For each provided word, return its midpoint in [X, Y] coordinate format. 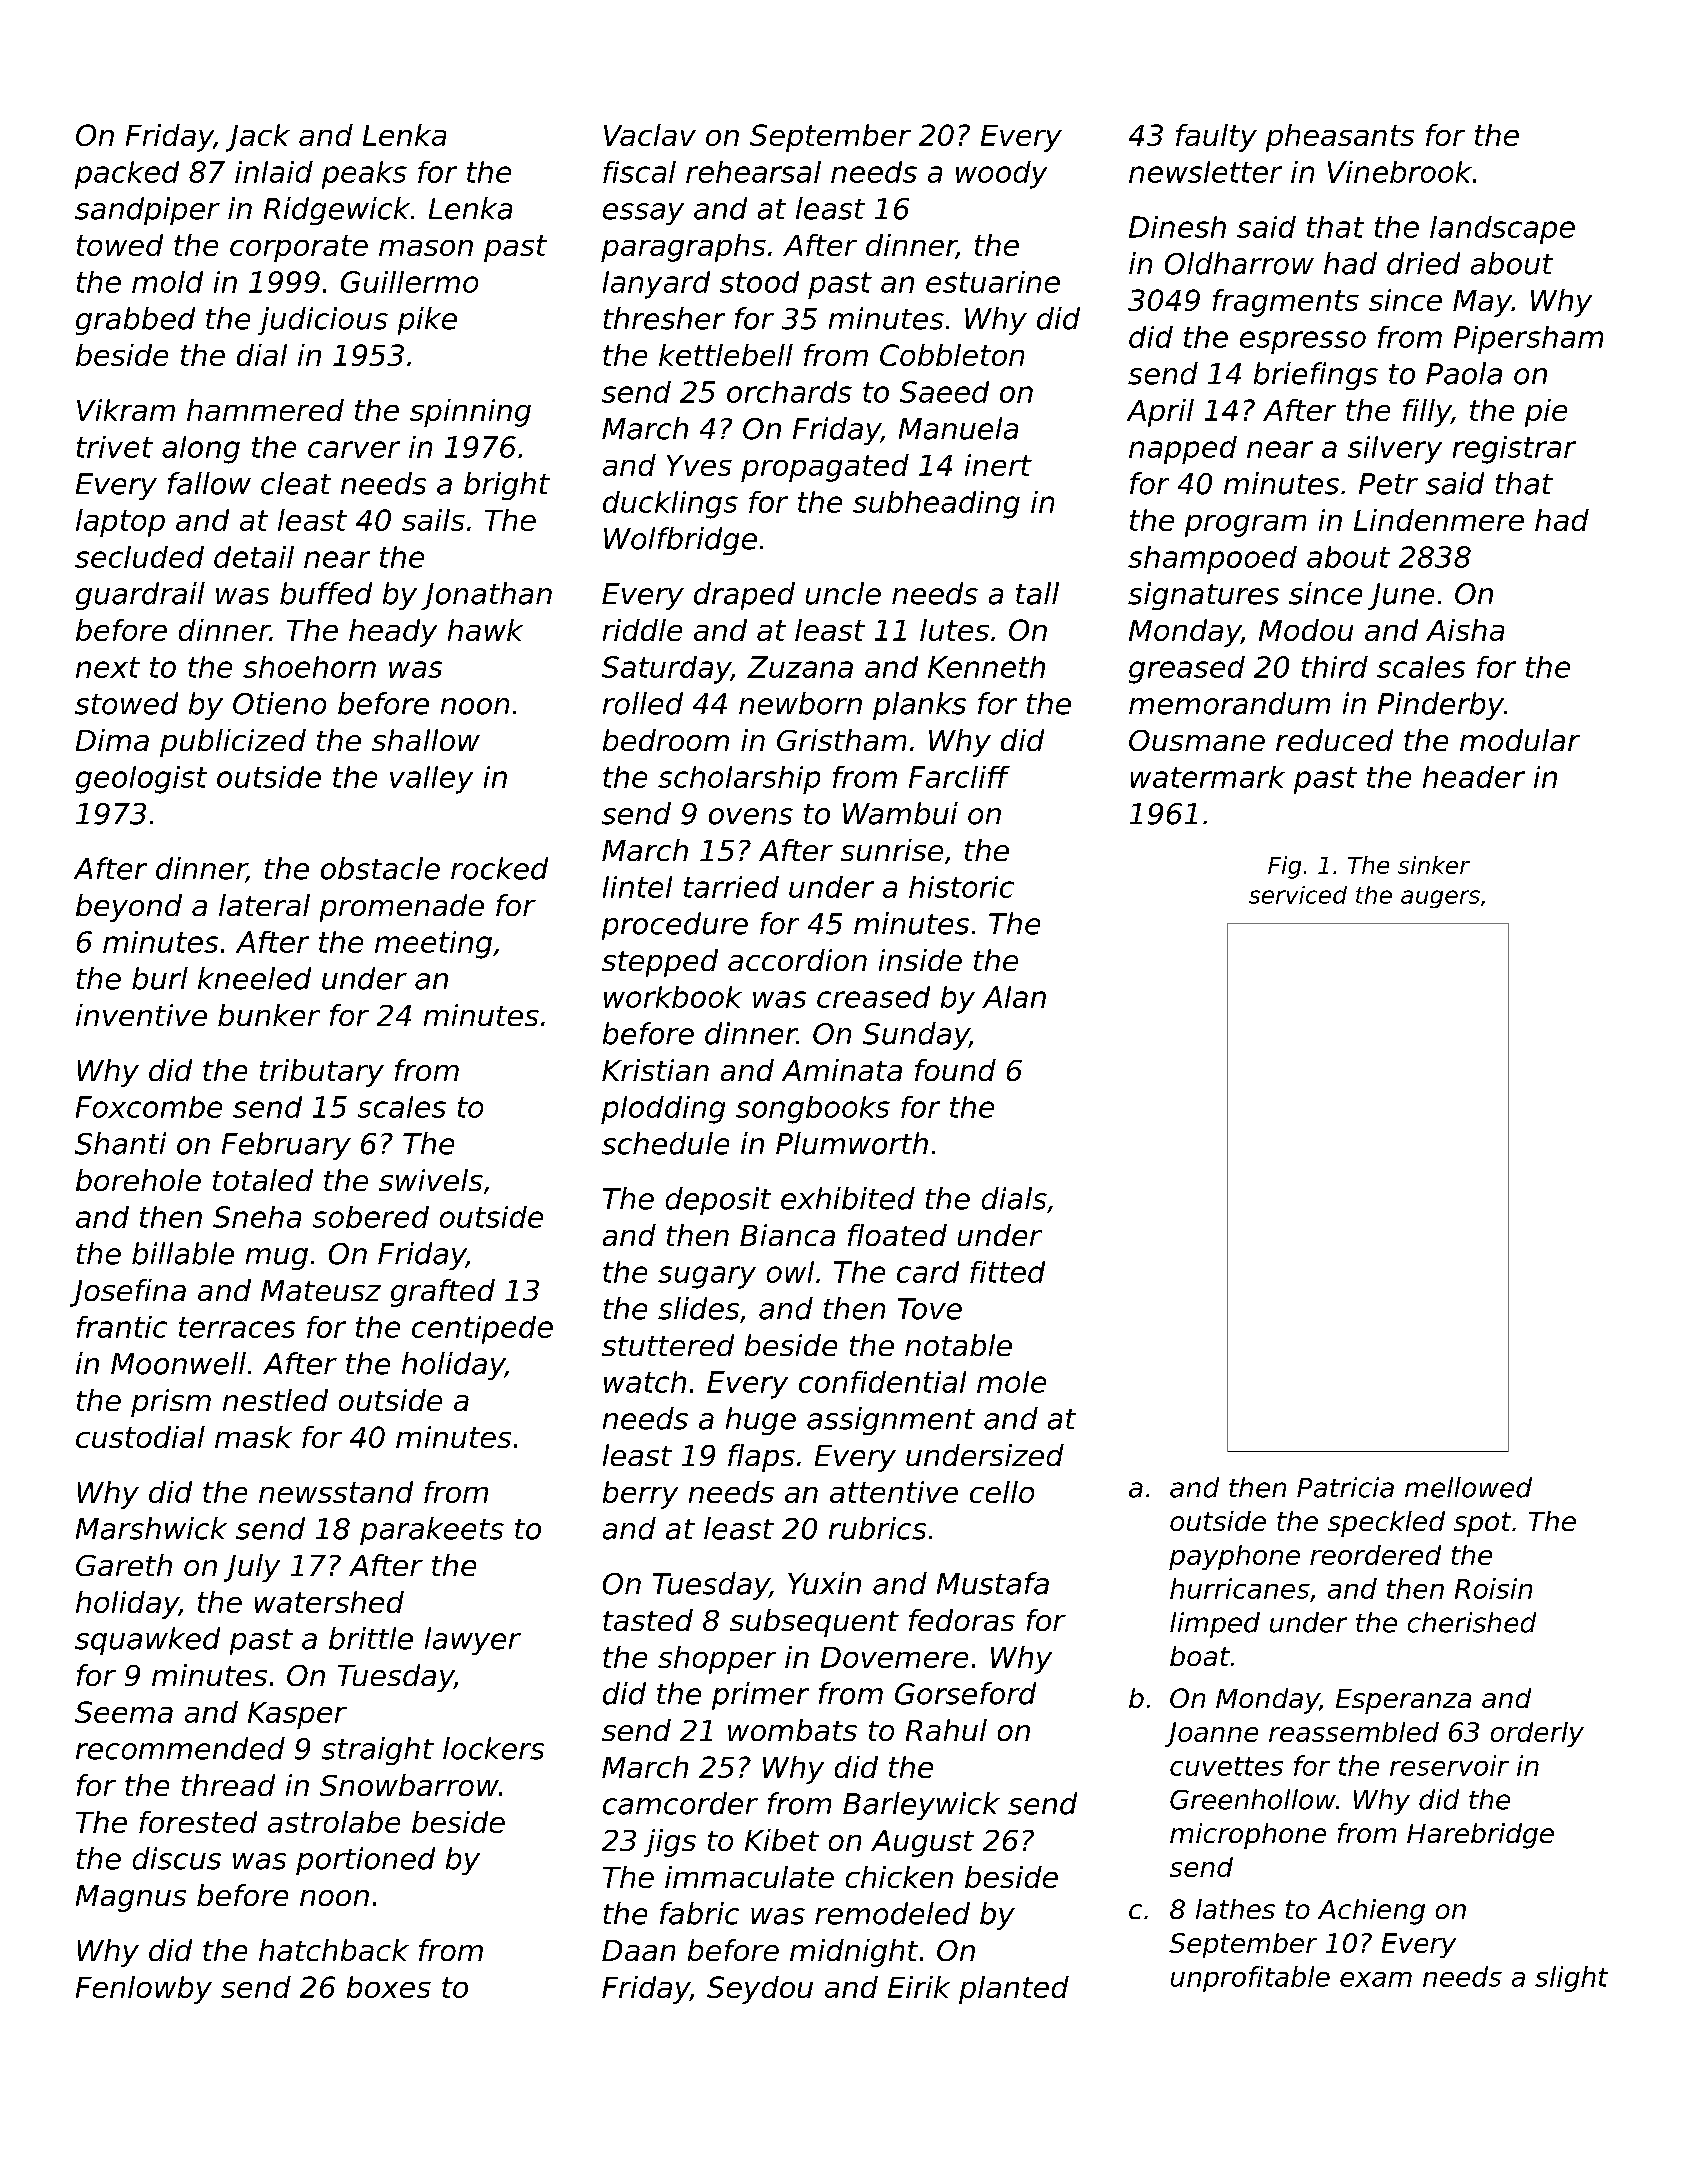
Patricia [1345, 1487]
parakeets [432, 1531]
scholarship [739, 780]
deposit [718, 1201]
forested [198, 1822]
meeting [433, 945]
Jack [258, 138]
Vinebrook [1400, 172]
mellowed [1468, 1487]
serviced [1298, 895]
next [108, 667]
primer [760, 1696]
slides [698, 1308]
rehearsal [753, 172]
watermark [1208, 777]
